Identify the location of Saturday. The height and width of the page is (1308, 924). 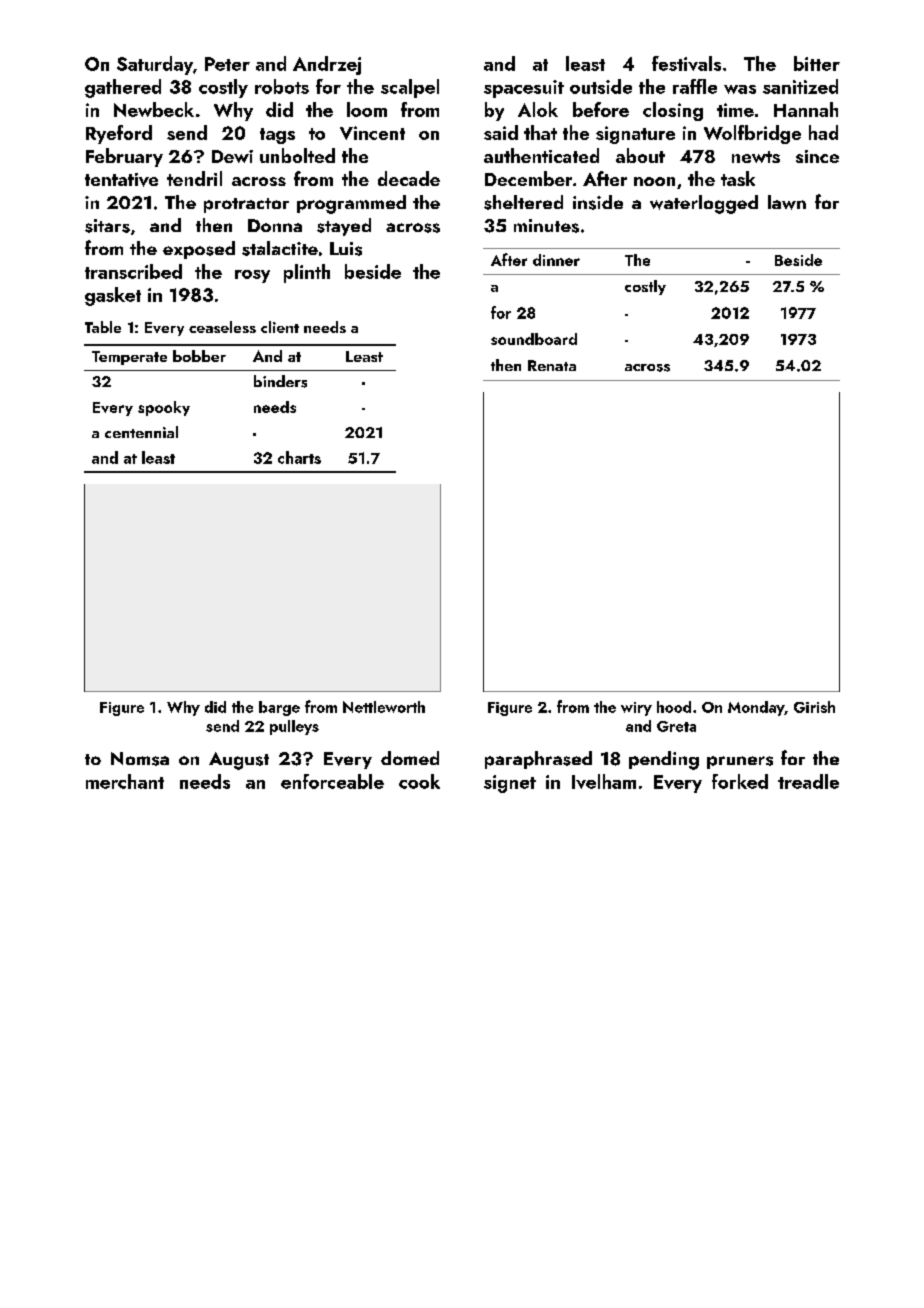
(155, 65).
